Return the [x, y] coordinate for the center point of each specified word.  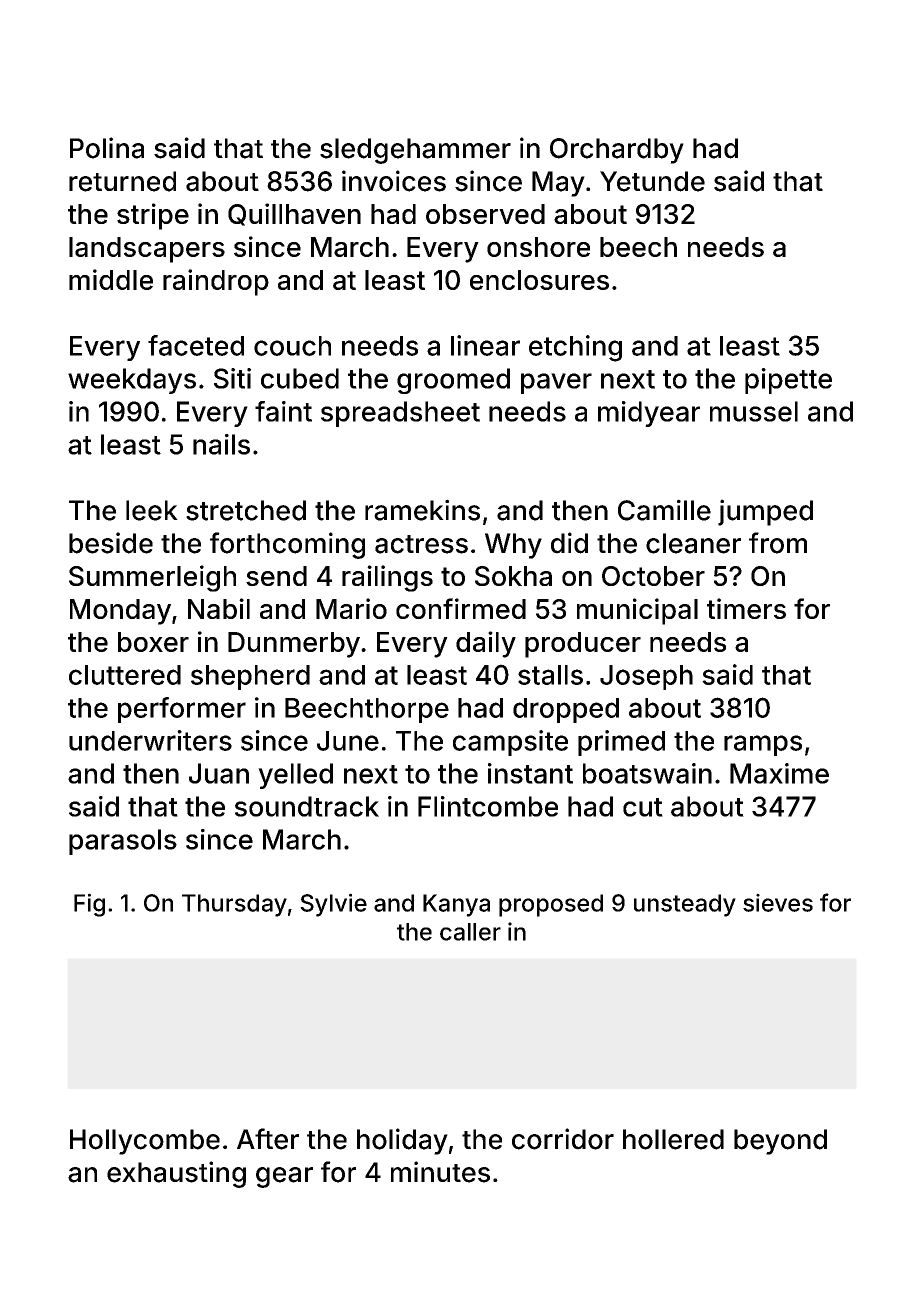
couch [292, 346]
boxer [153, 642]
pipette [788, 381]
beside [111, 543]
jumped [765, 512]
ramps [763, 745]
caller [470, 932]
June [348, 741]
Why [513, 546]
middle [111, 279]
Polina [107, 148]
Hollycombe [145, 1142]
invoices [394, 181]
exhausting [176, 1174]
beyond [780, 1142]
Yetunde [652, 181]
